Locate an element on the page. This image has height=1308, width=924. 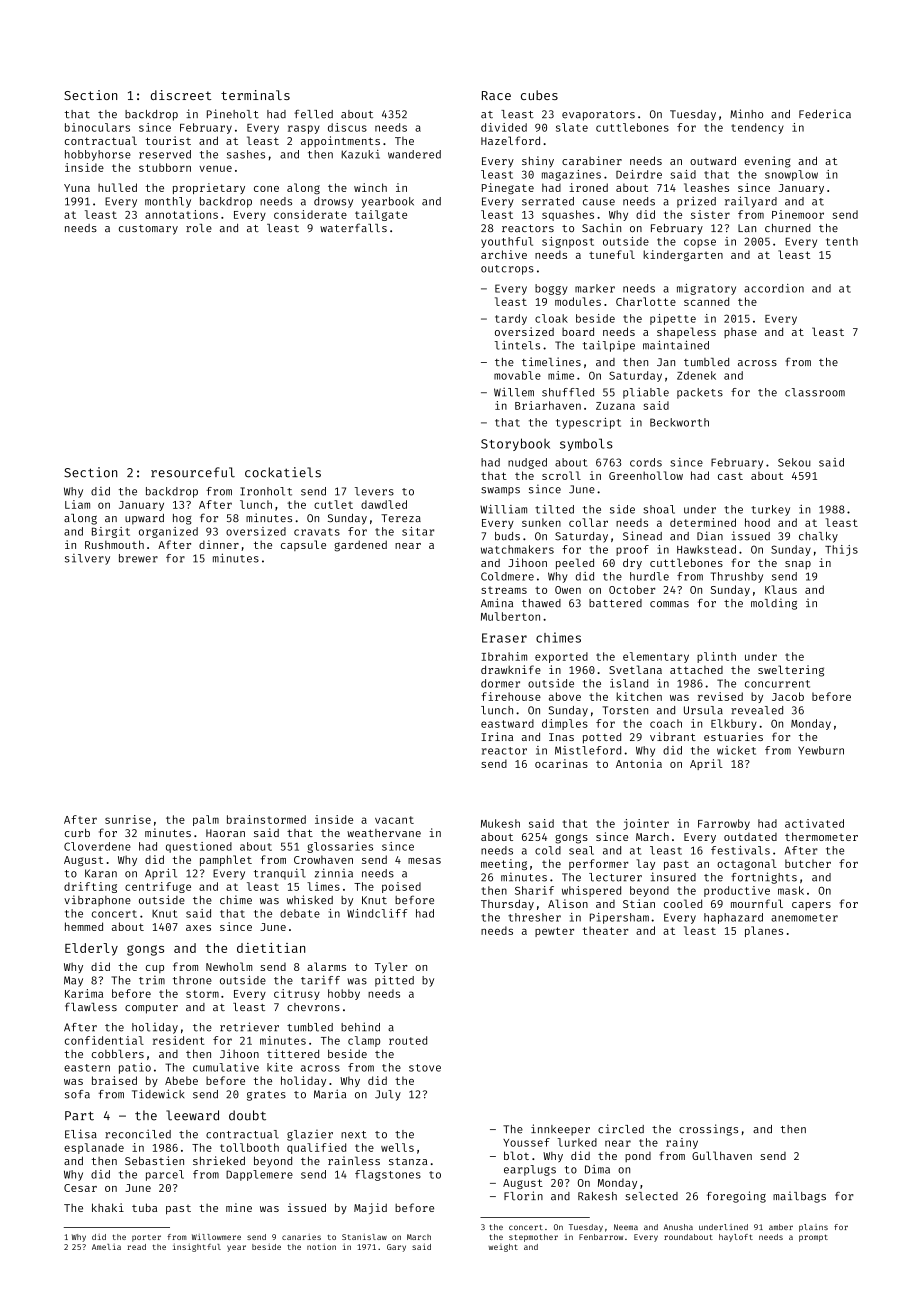
hayloft is located at coordinates (736, 1238).
